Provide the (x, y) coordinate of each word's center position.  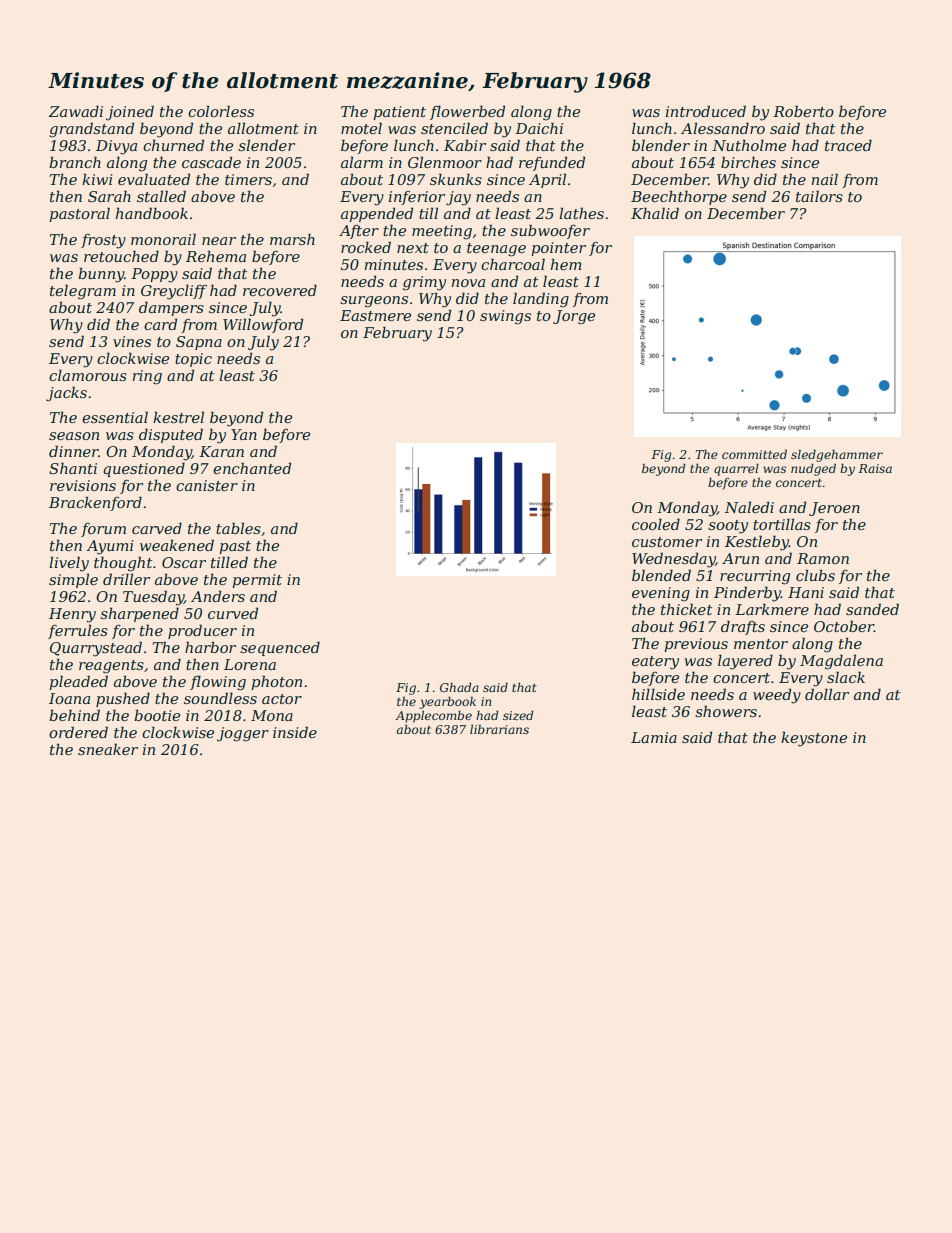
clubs (815, 575)
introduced (706, 111)
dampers (171, 308)
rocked (366, 247)
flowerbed (467, 112)
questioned (144, 469)
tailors (819, 196)
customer (667, 542)
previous (696, 645)
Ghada (459, 687)
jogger (243, 734)
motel (361, 128)
